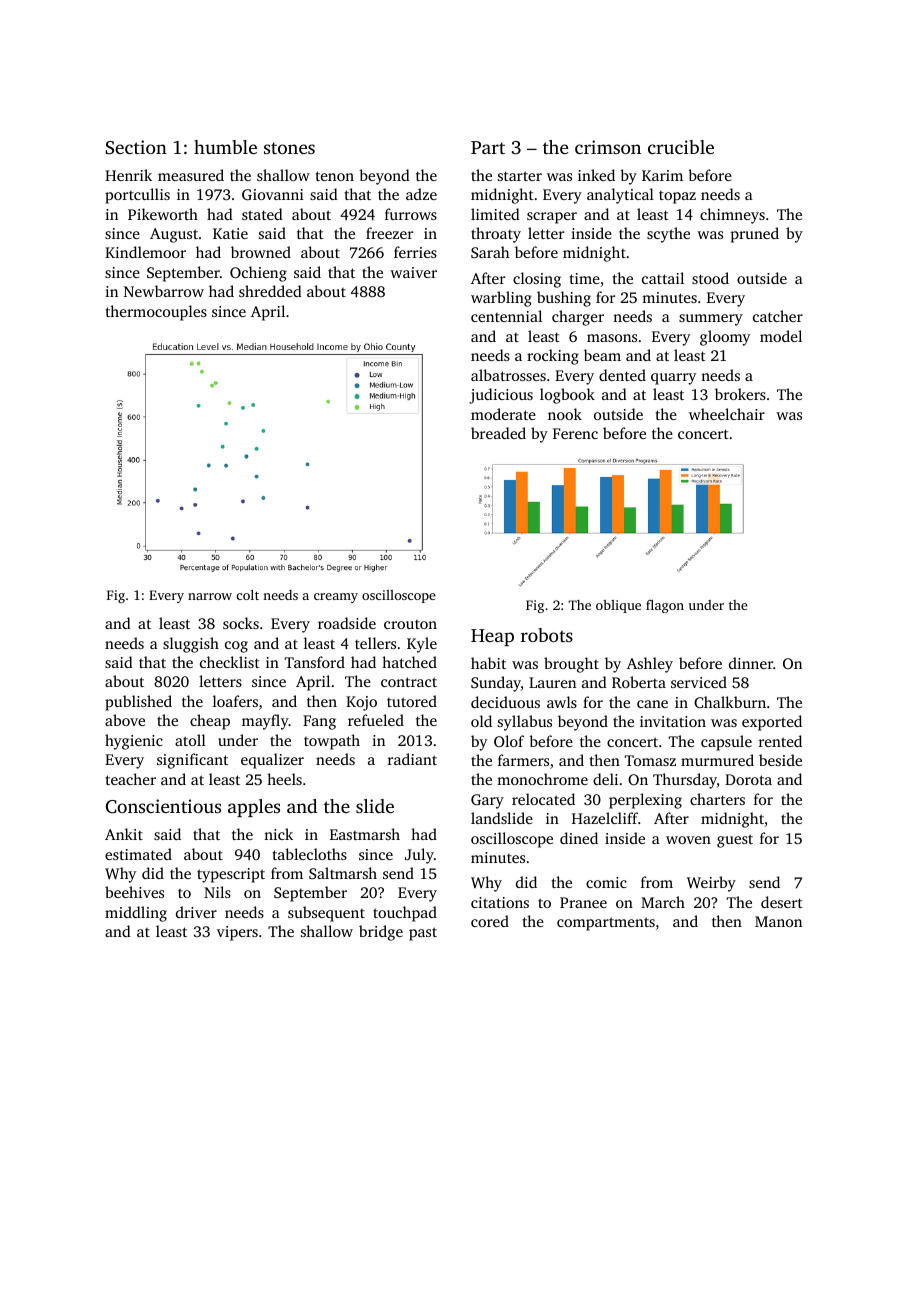  What do you see at coordinates (732, 216) in the screenshot?
I see `chimneys` at bounding box center [732, 216].
